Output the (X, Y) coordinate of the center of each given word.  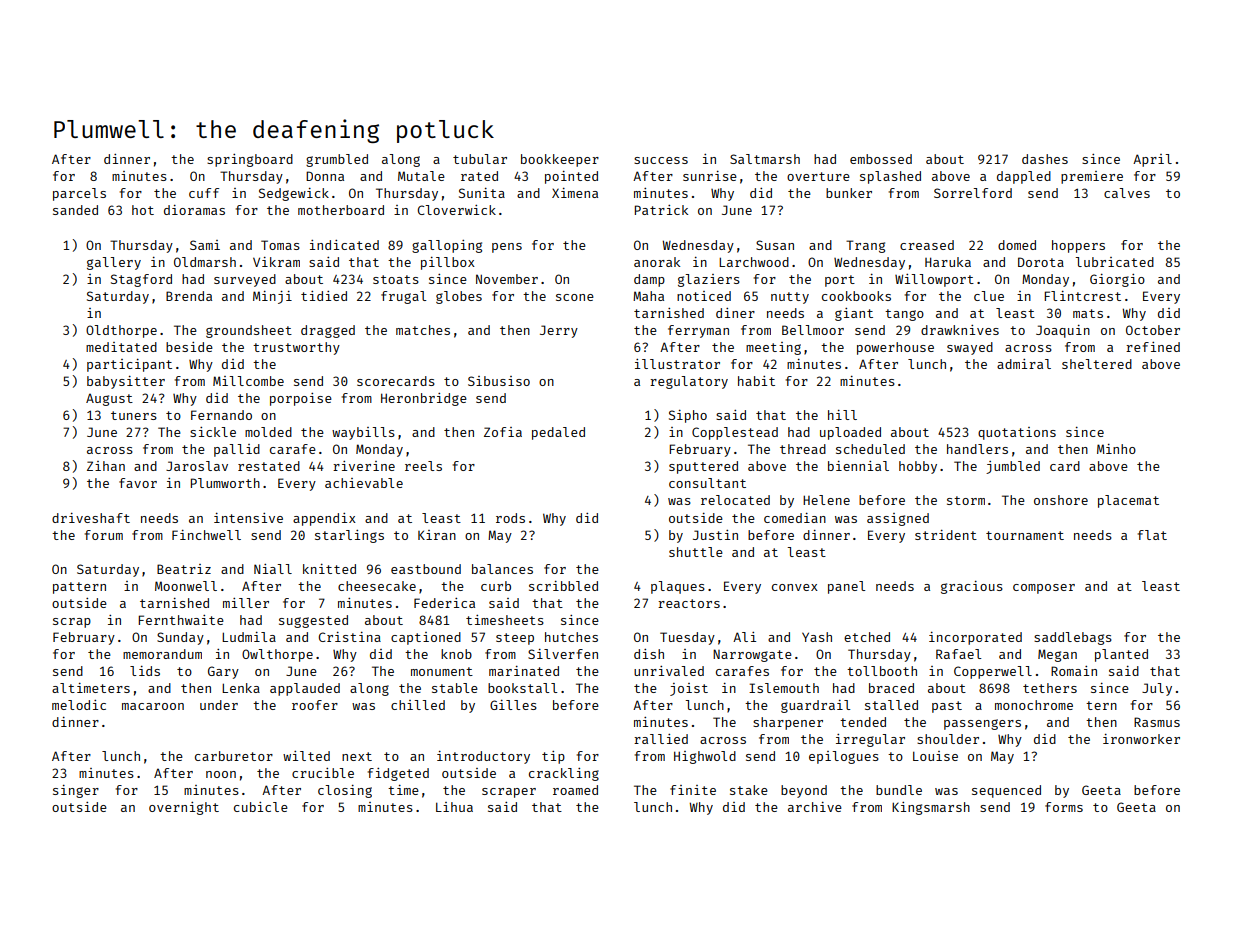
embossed (881, 159)
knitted (329, 569)
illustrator (677, 364)
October (1153, 330)
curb (496, 586)
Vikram (276, 262)
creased (927, 245)
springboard (250, 160)
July (1157, 689)
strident (946, 535)
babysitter (126, 382)
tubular (480, 159)
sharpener (788, 723)
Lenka (241, 688)
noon (221, 774)
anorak (657, 262)
